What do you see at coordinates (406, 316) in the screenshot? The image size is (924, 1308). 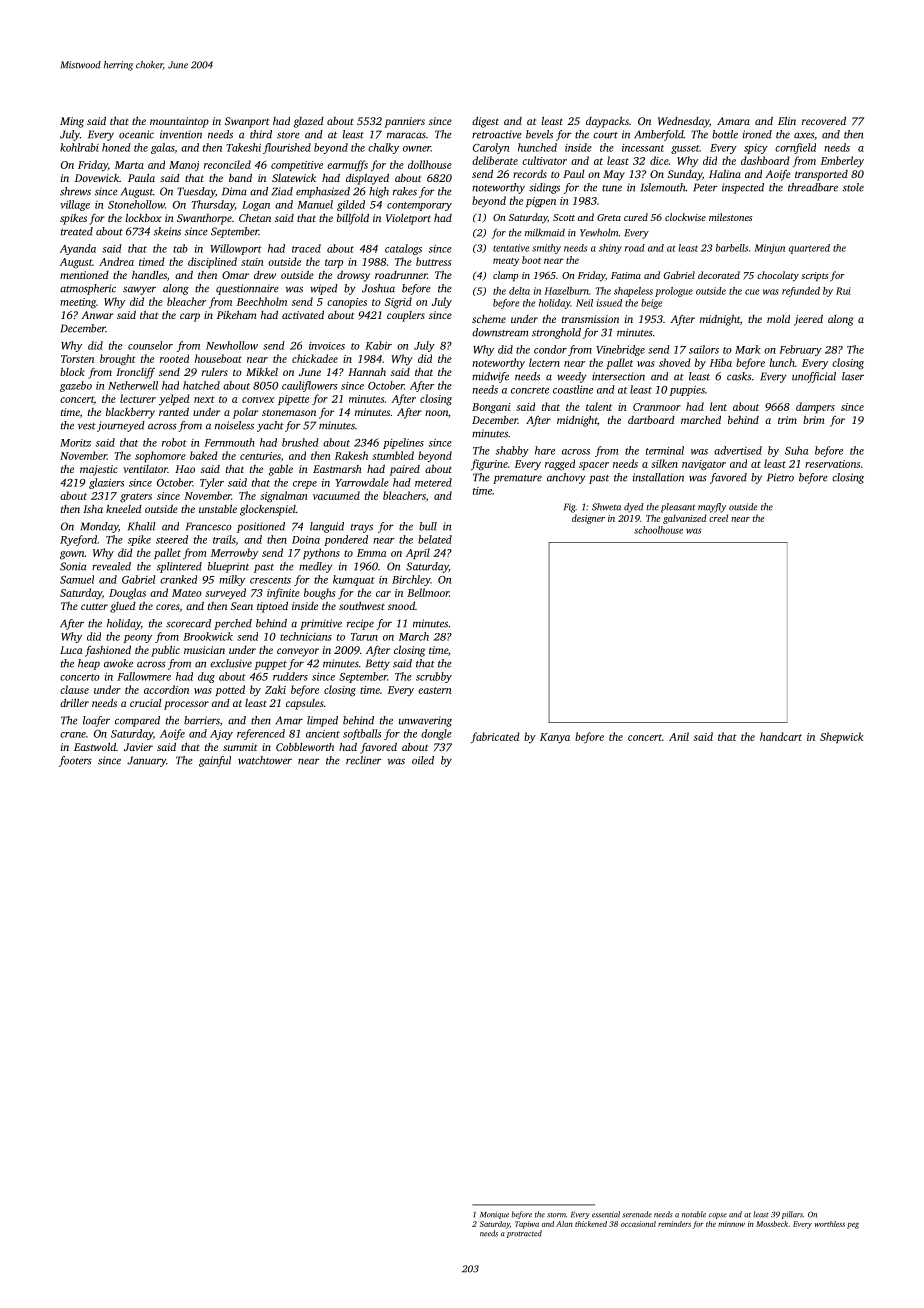 I see `couplers` at bounding box center [406, 316].
